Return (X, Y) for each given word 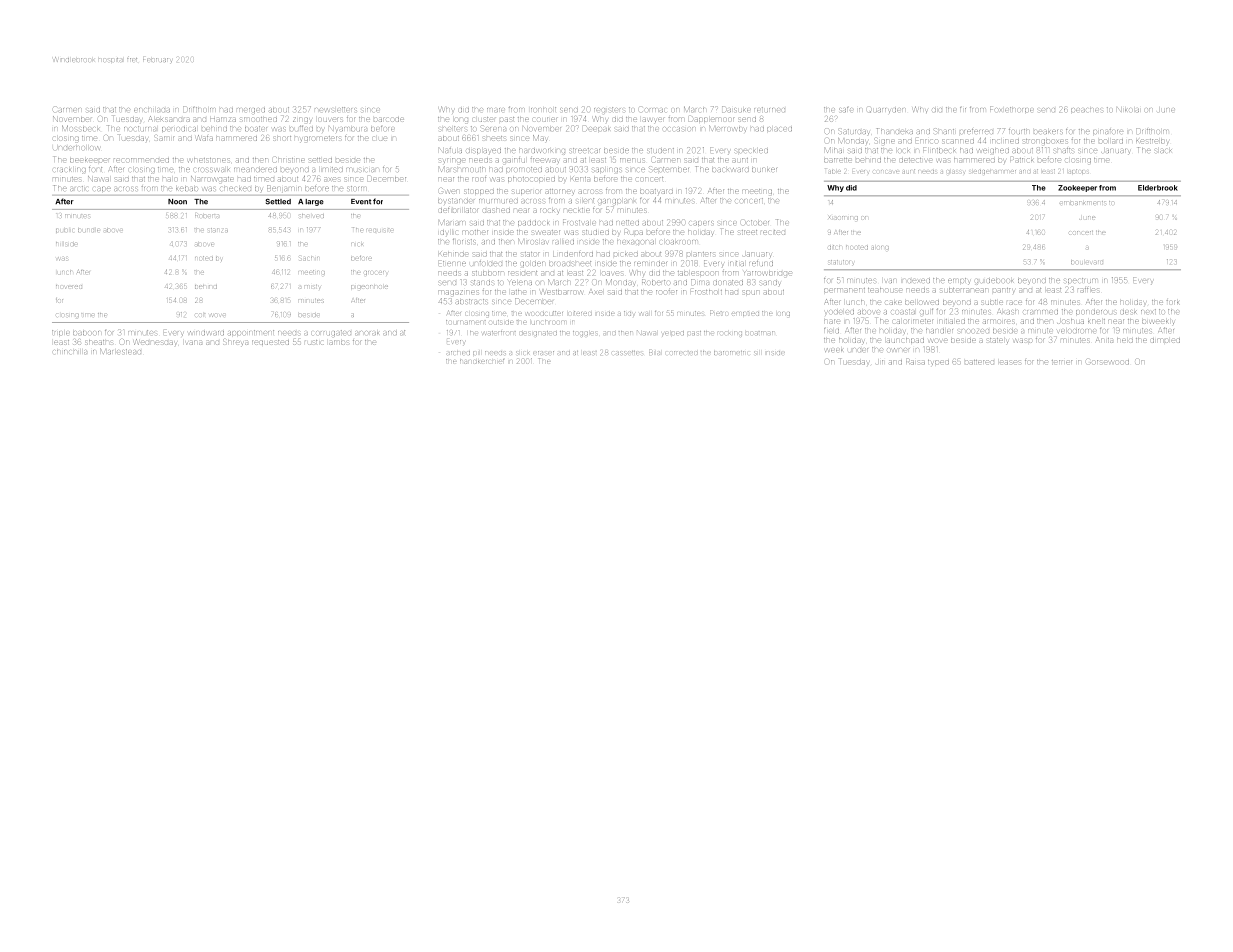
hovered (69, 287)
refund (761, 263)
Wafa (204, 138)
